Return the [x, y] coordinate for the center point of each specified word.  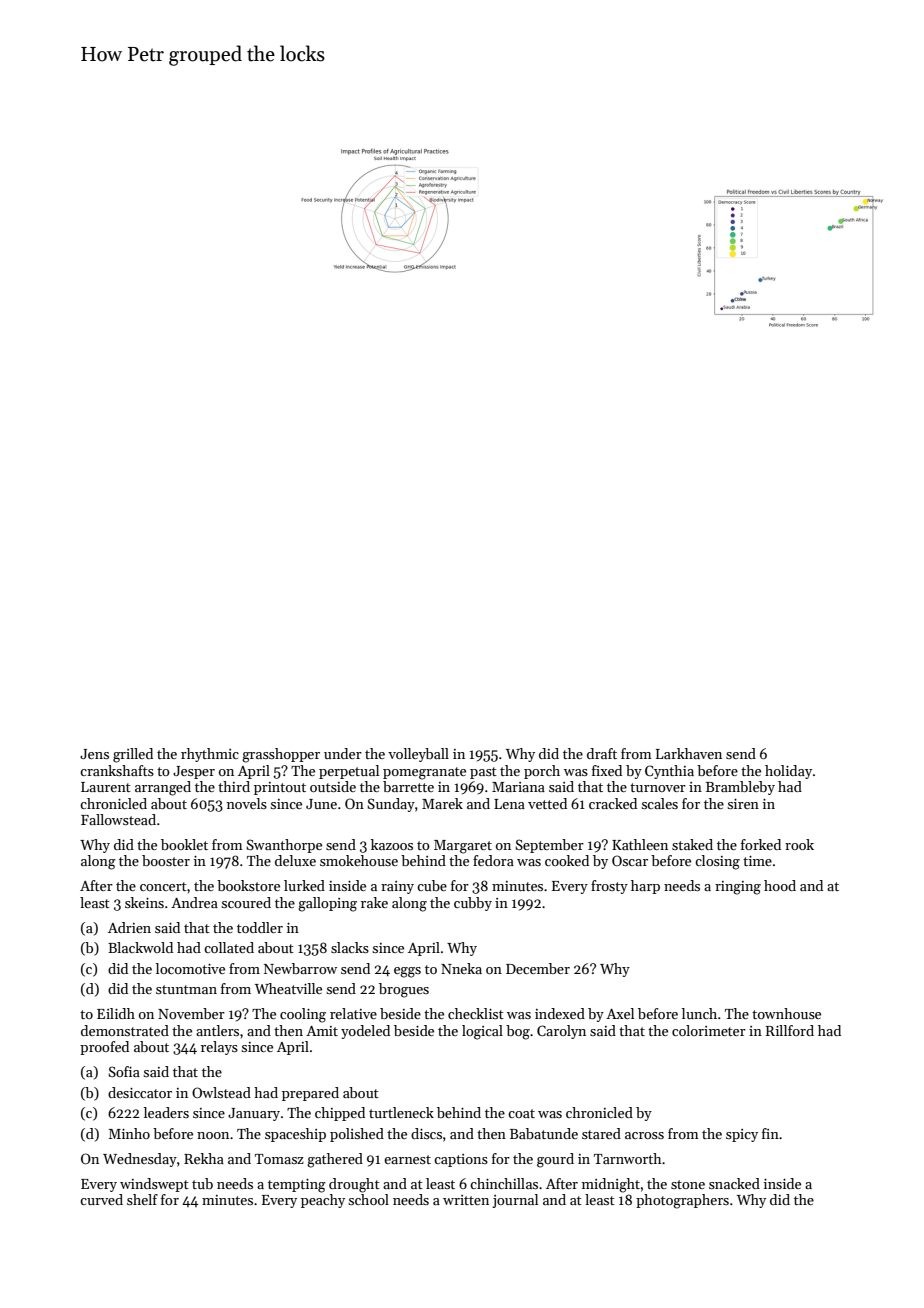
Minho [129, 1133]
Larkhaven [689, 753]
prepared [310, 1094]
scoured [246, 902]
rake [374, 902]
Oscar [630, 860]
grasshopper [281, 755]
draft [602, 753]
